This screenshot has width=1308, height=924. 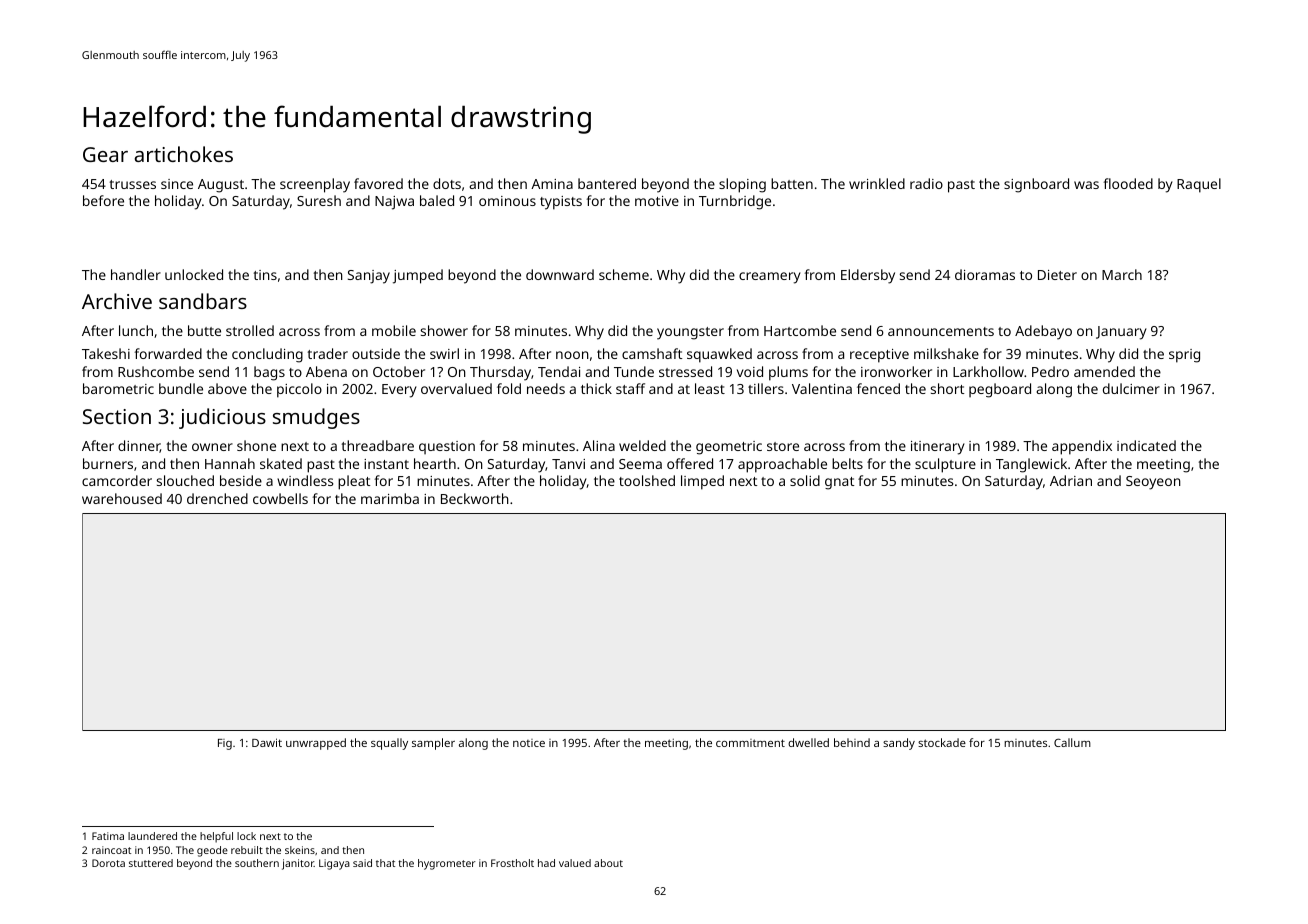 I want to click on dioramas, so click(x=985, y=274).
